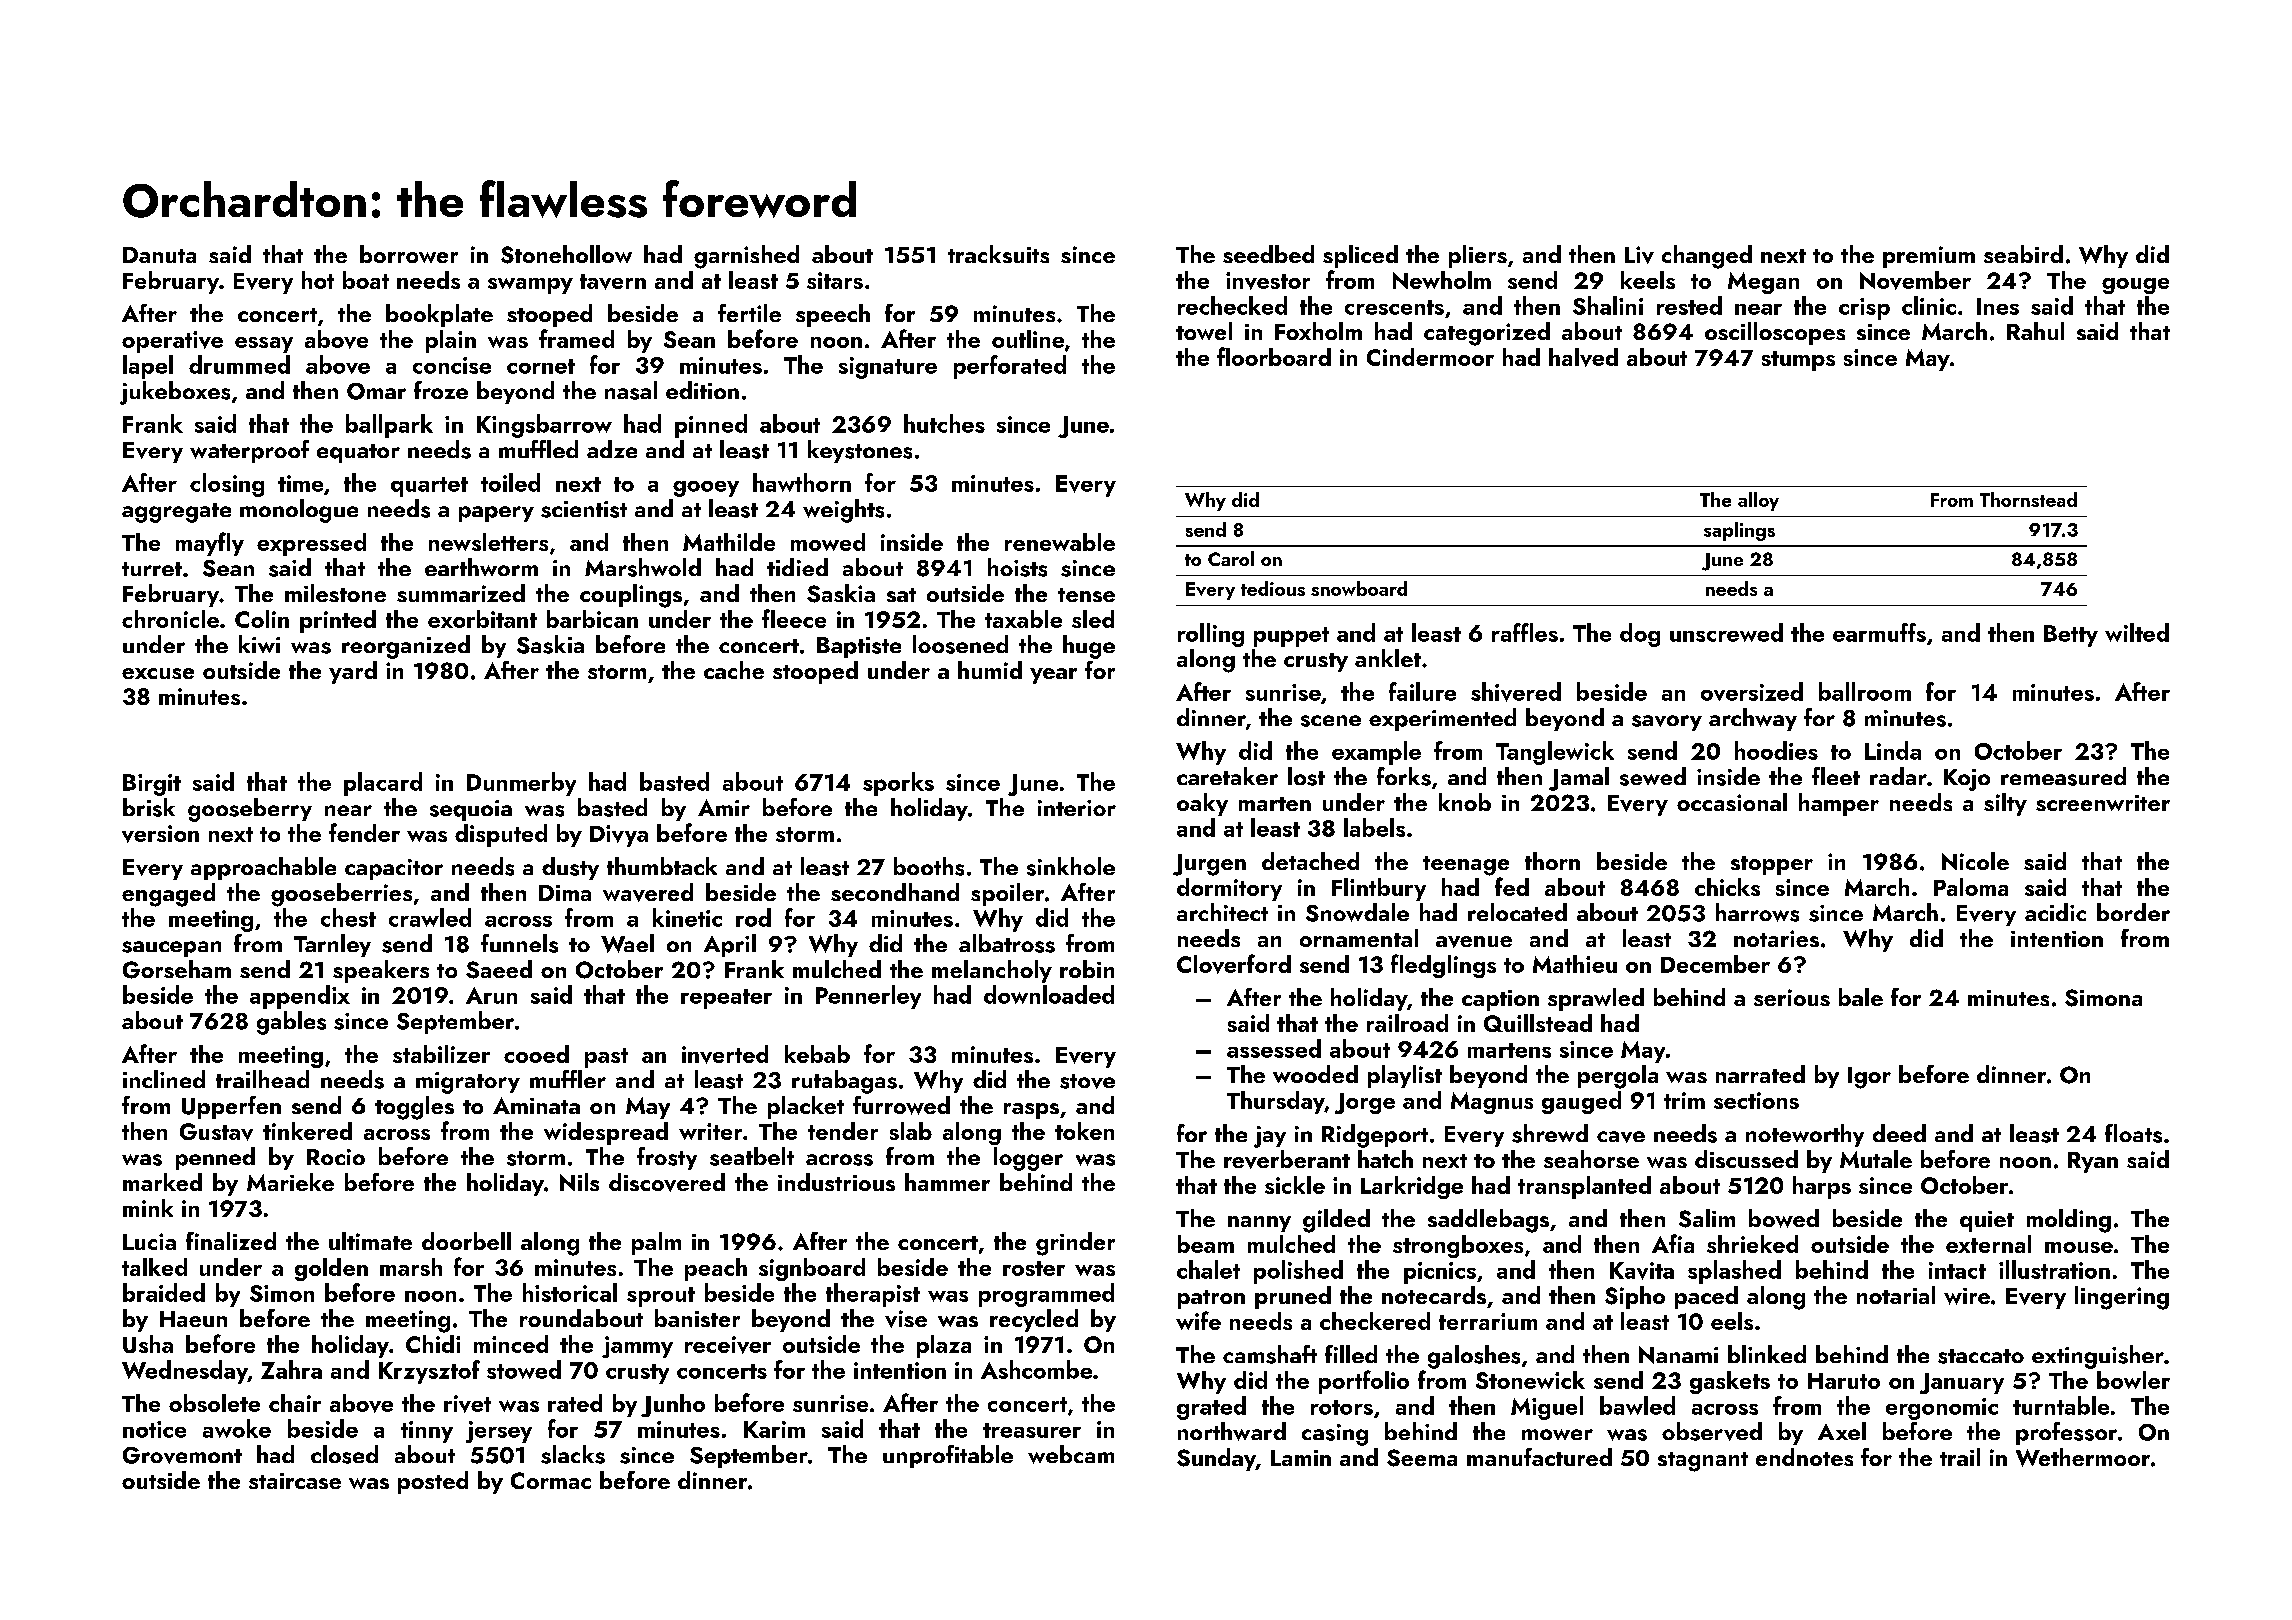  I want to click on earmuffs, so click(1879, 632).
